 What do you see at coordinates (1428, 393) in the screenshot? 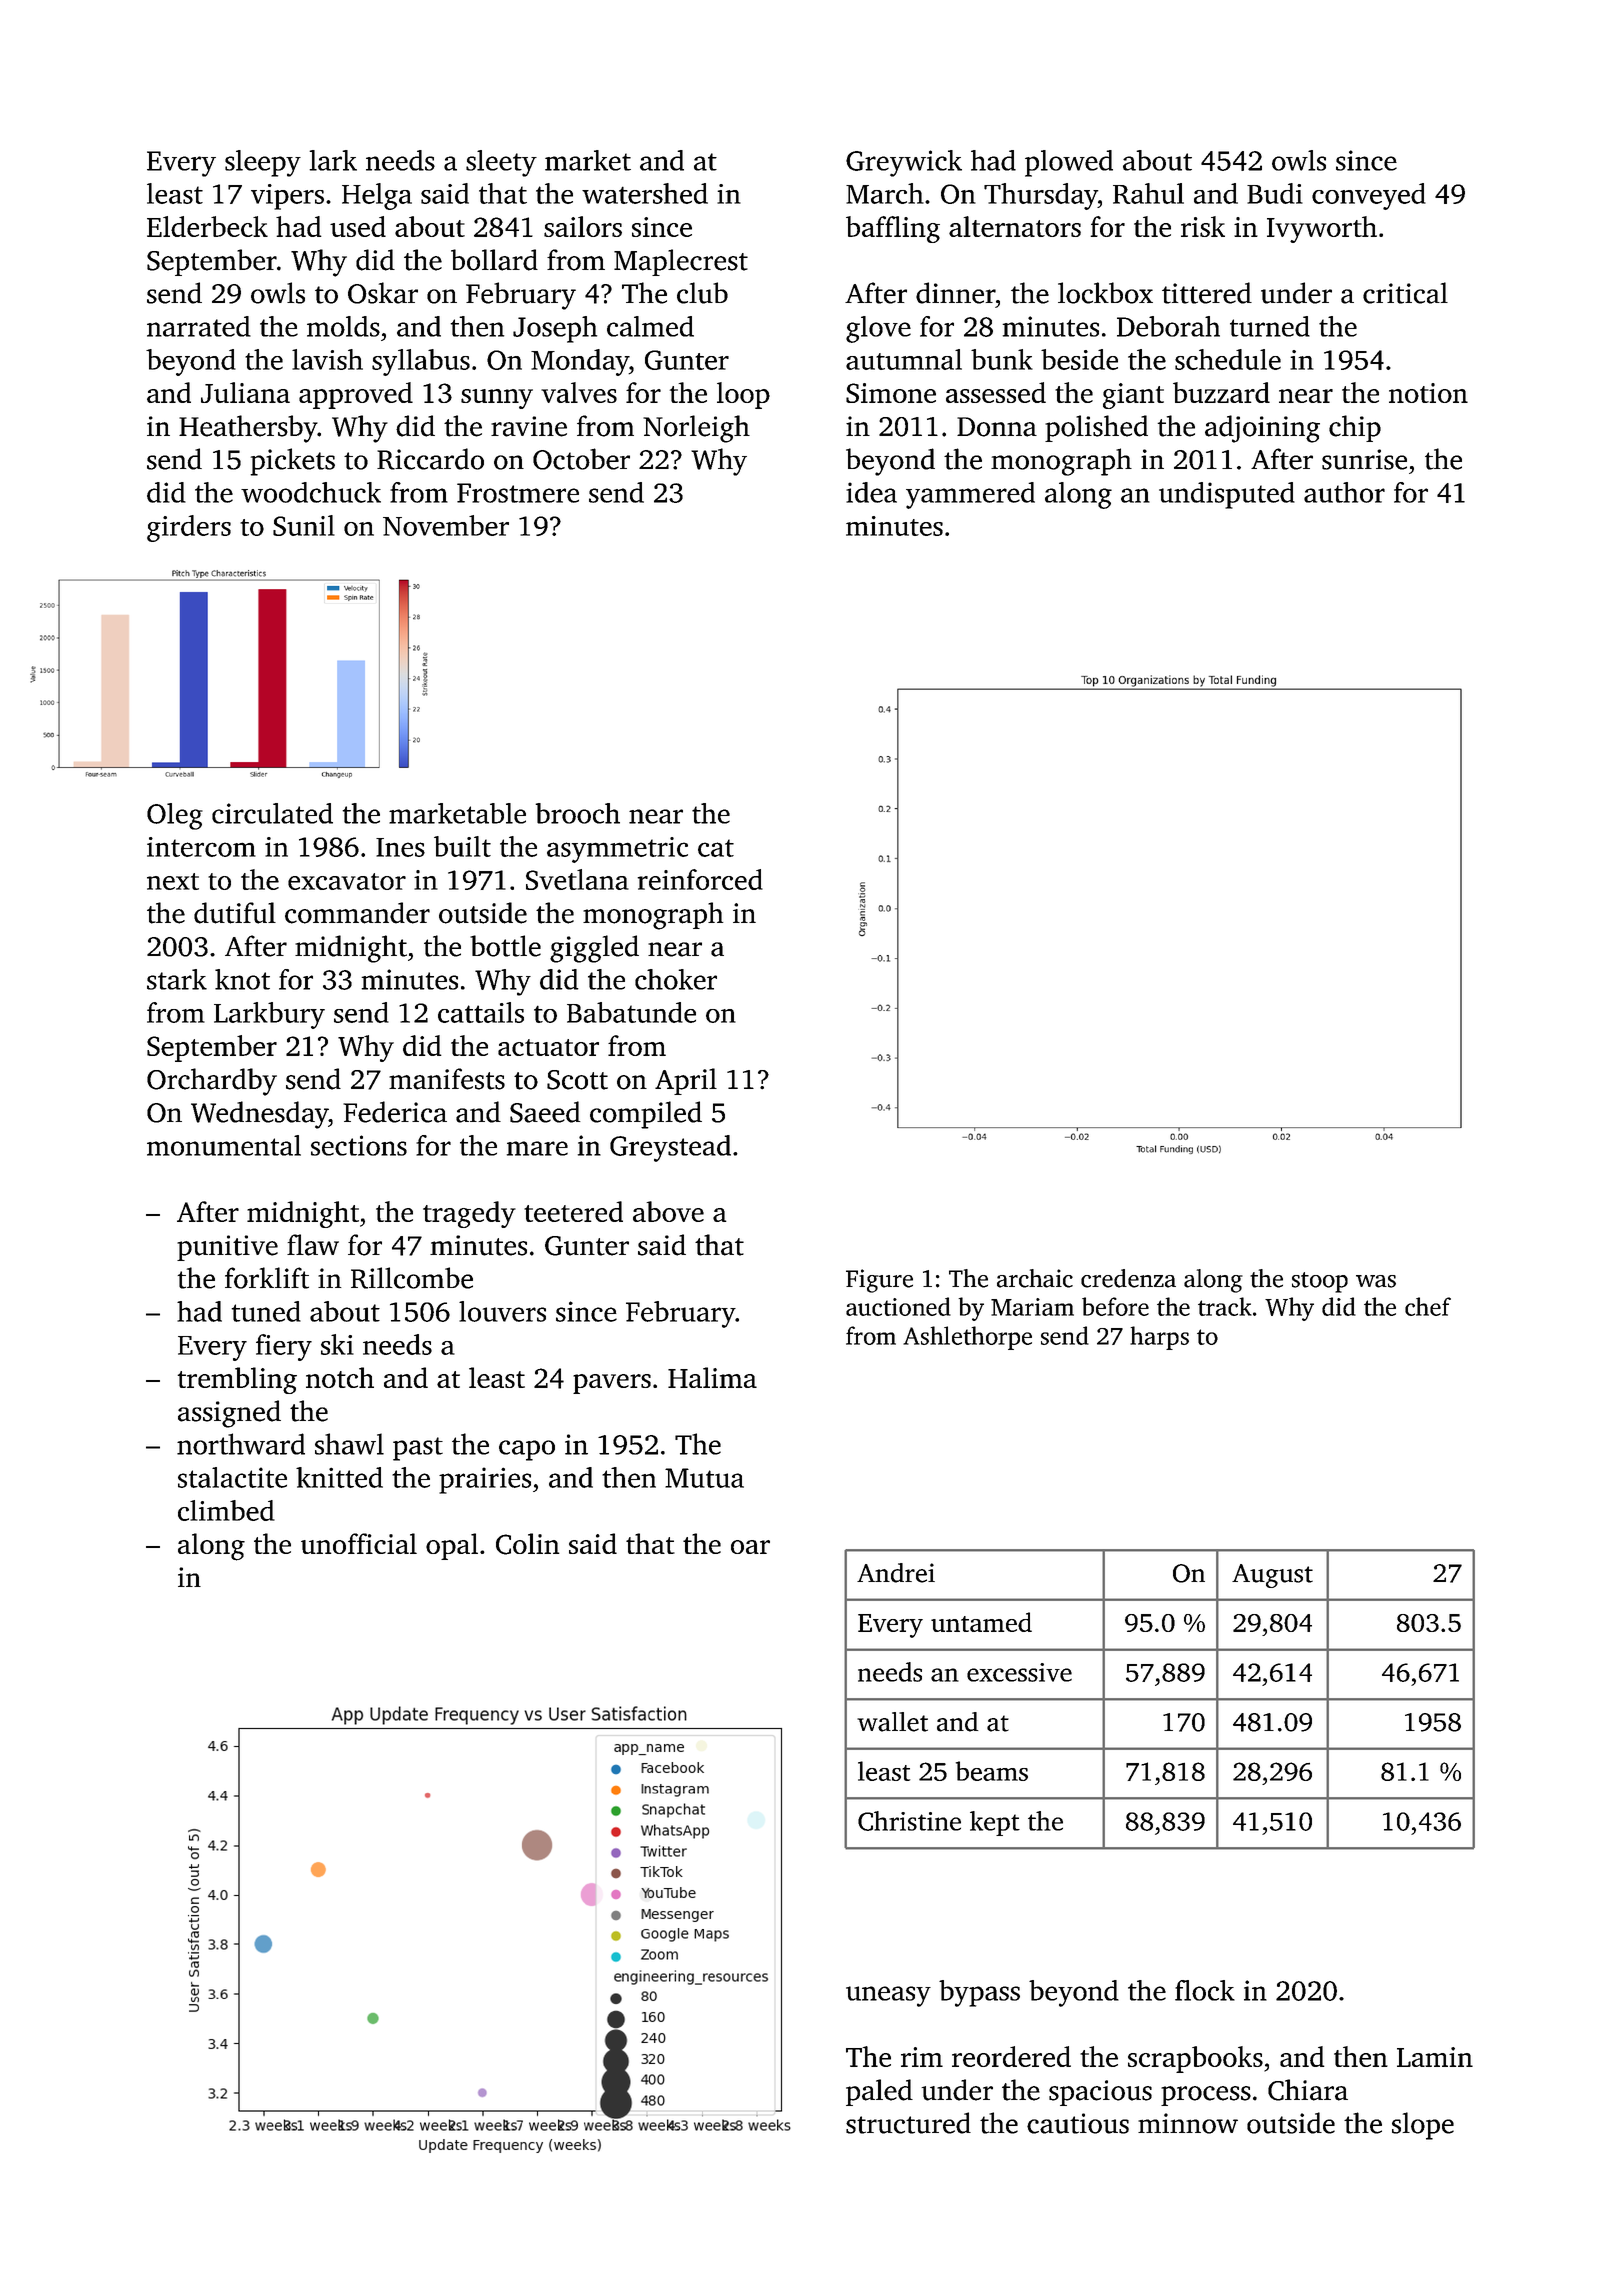
I see `notion` at bounding box center [1428, 393].
